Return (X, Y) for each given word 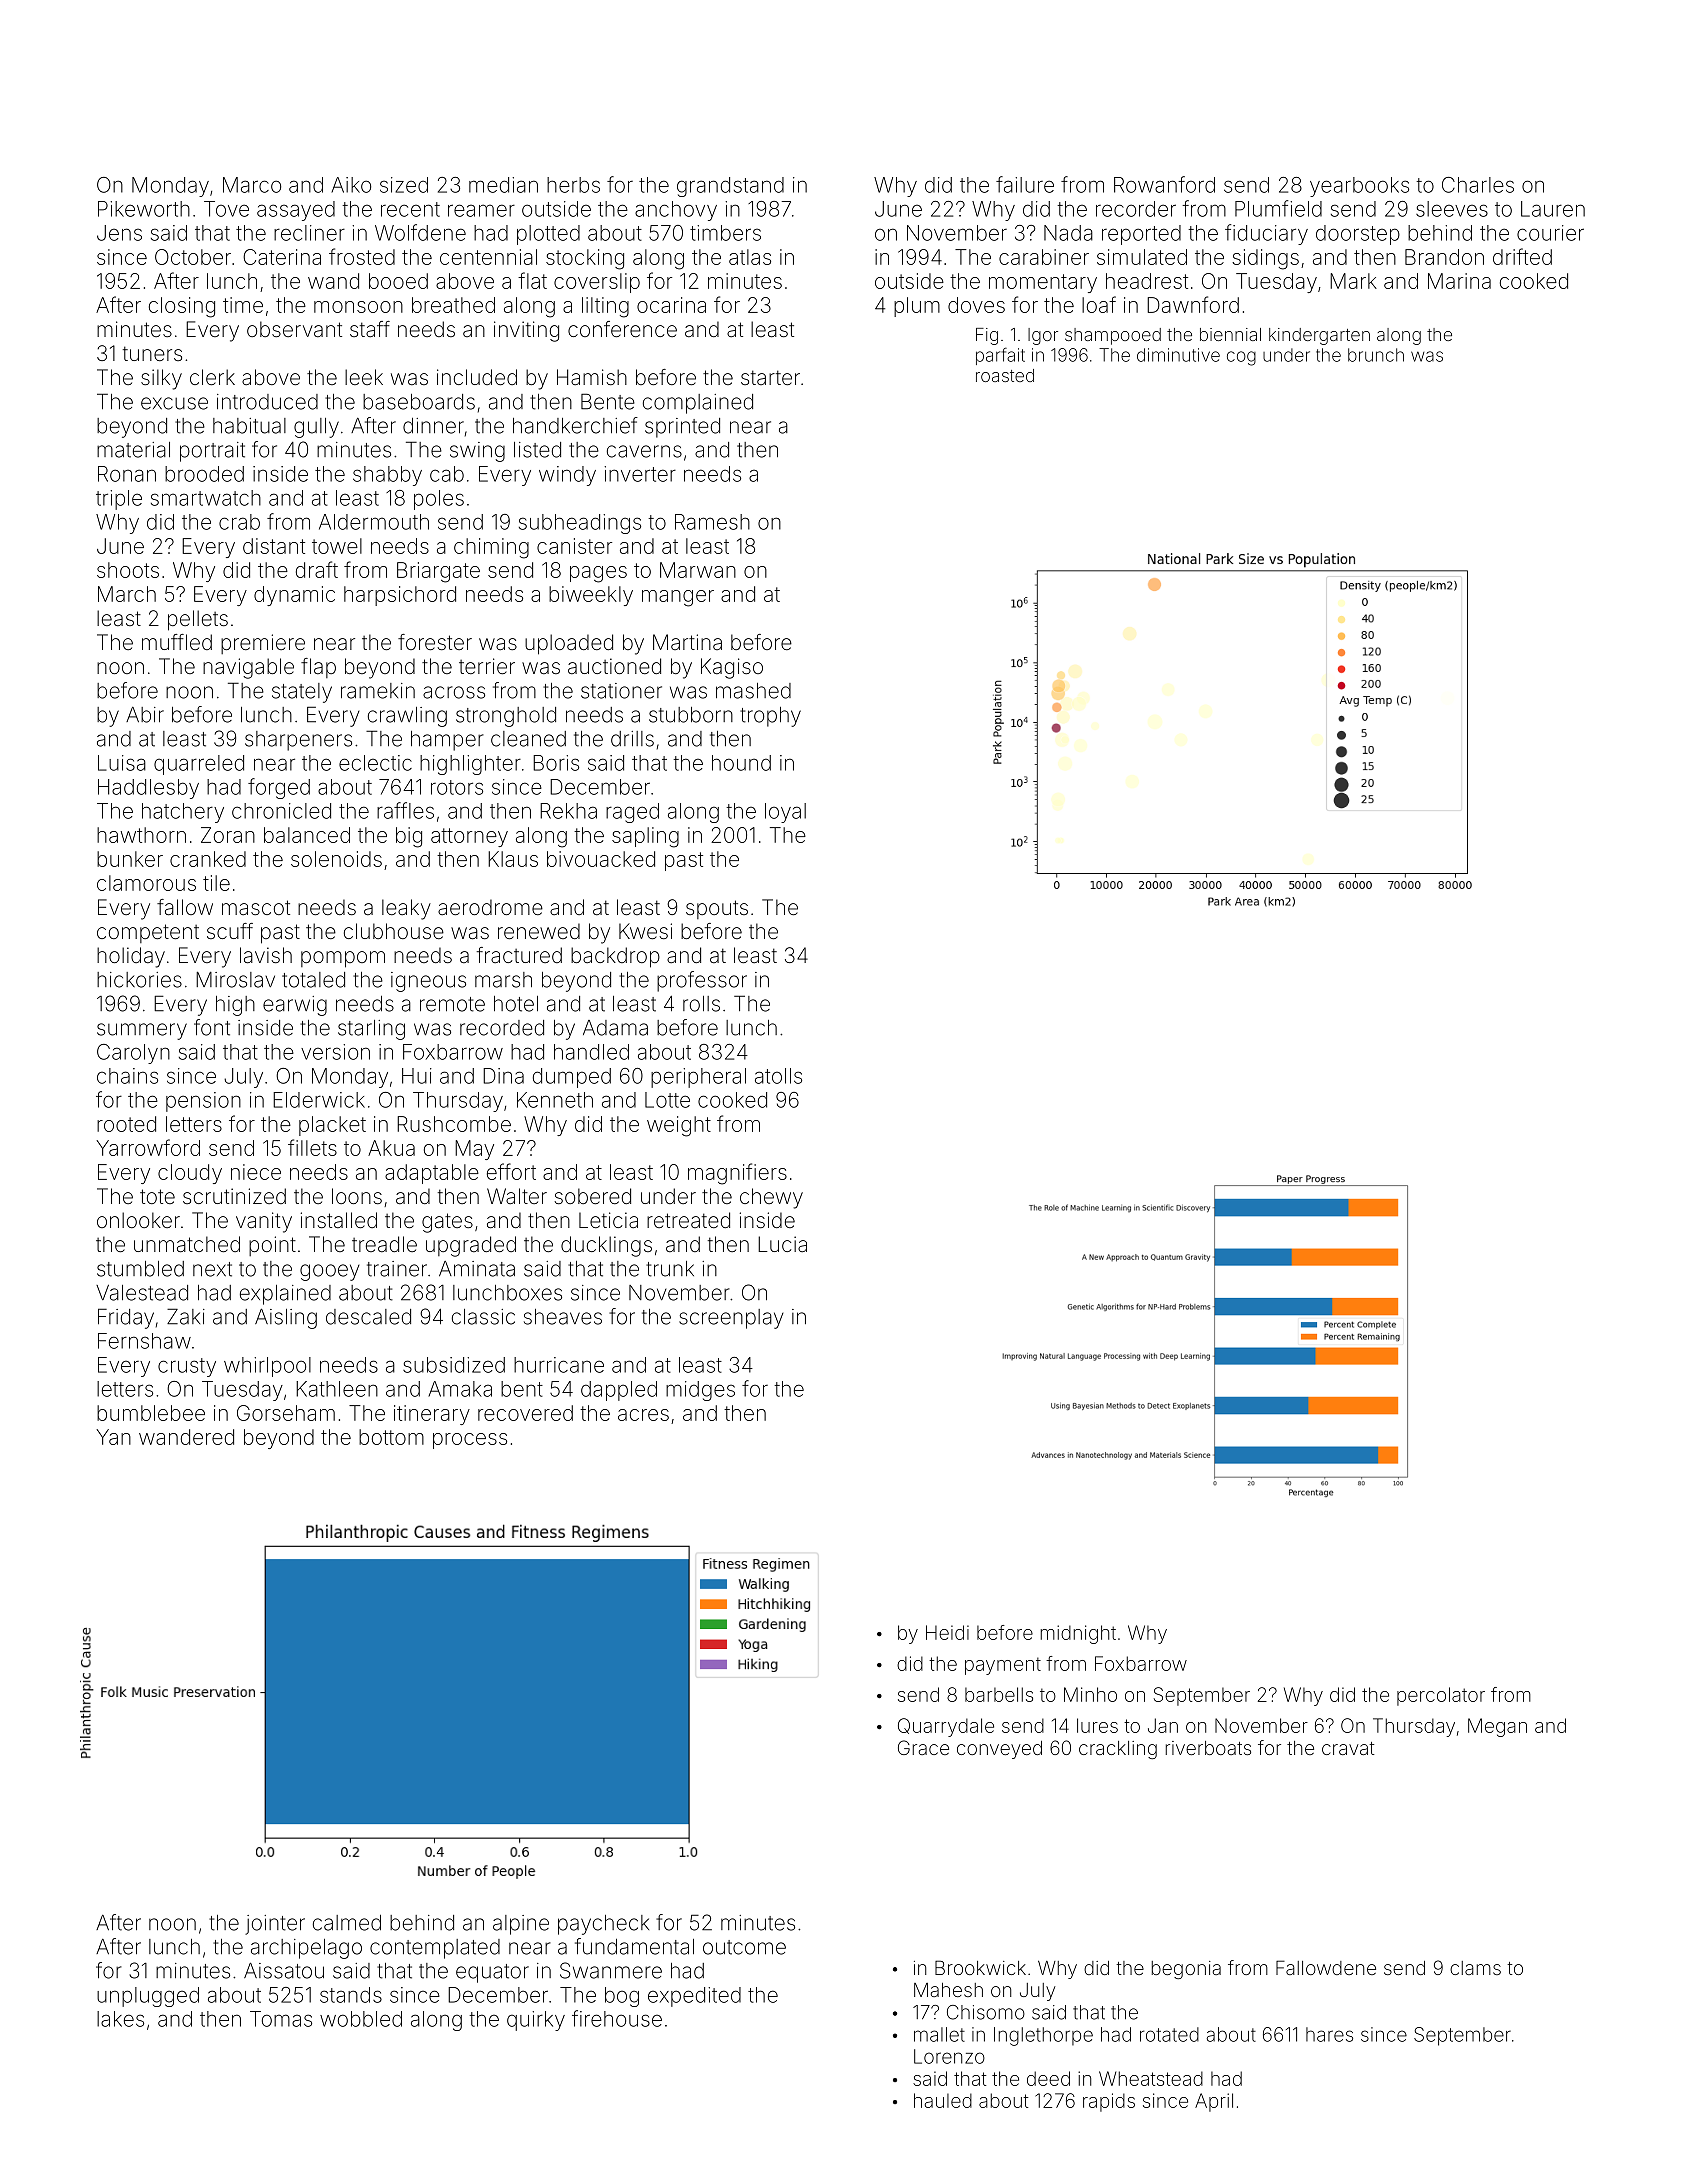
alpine (521, 1925)
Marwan (698, 570)
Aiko (351, 185)
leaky (406, 909)
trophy (770, 717)
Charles (1478, 185)
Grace (923, 1747)
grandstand (730, 187)
